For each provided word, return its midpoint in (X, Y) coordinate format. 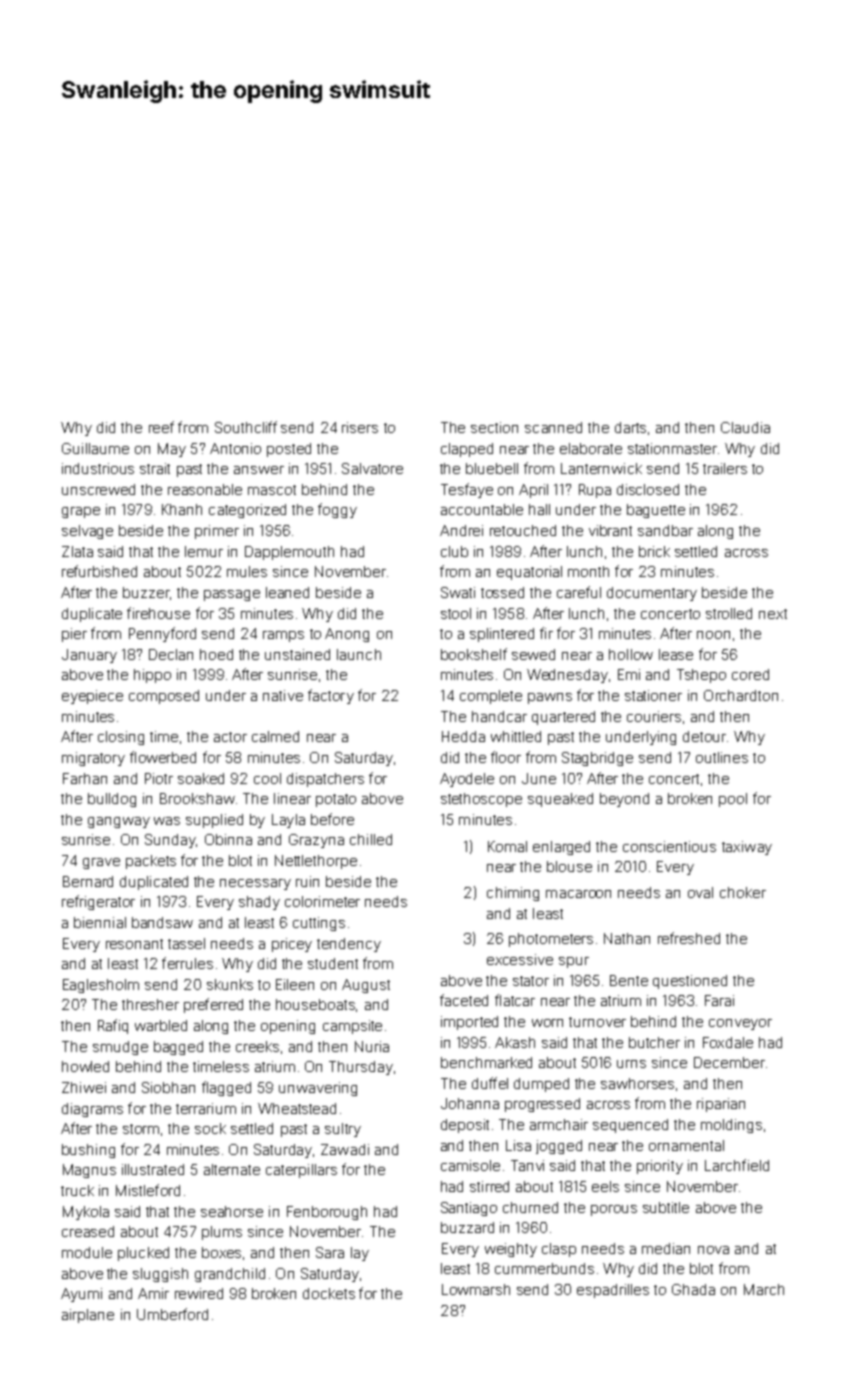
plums (222, 1233)
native (283, 695)
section (494, 427)
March (764, 1289)
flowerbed (163, 757)
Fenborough (327, 1213)
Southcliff (246, 427)
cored (750, 674)
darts (630, 427)
